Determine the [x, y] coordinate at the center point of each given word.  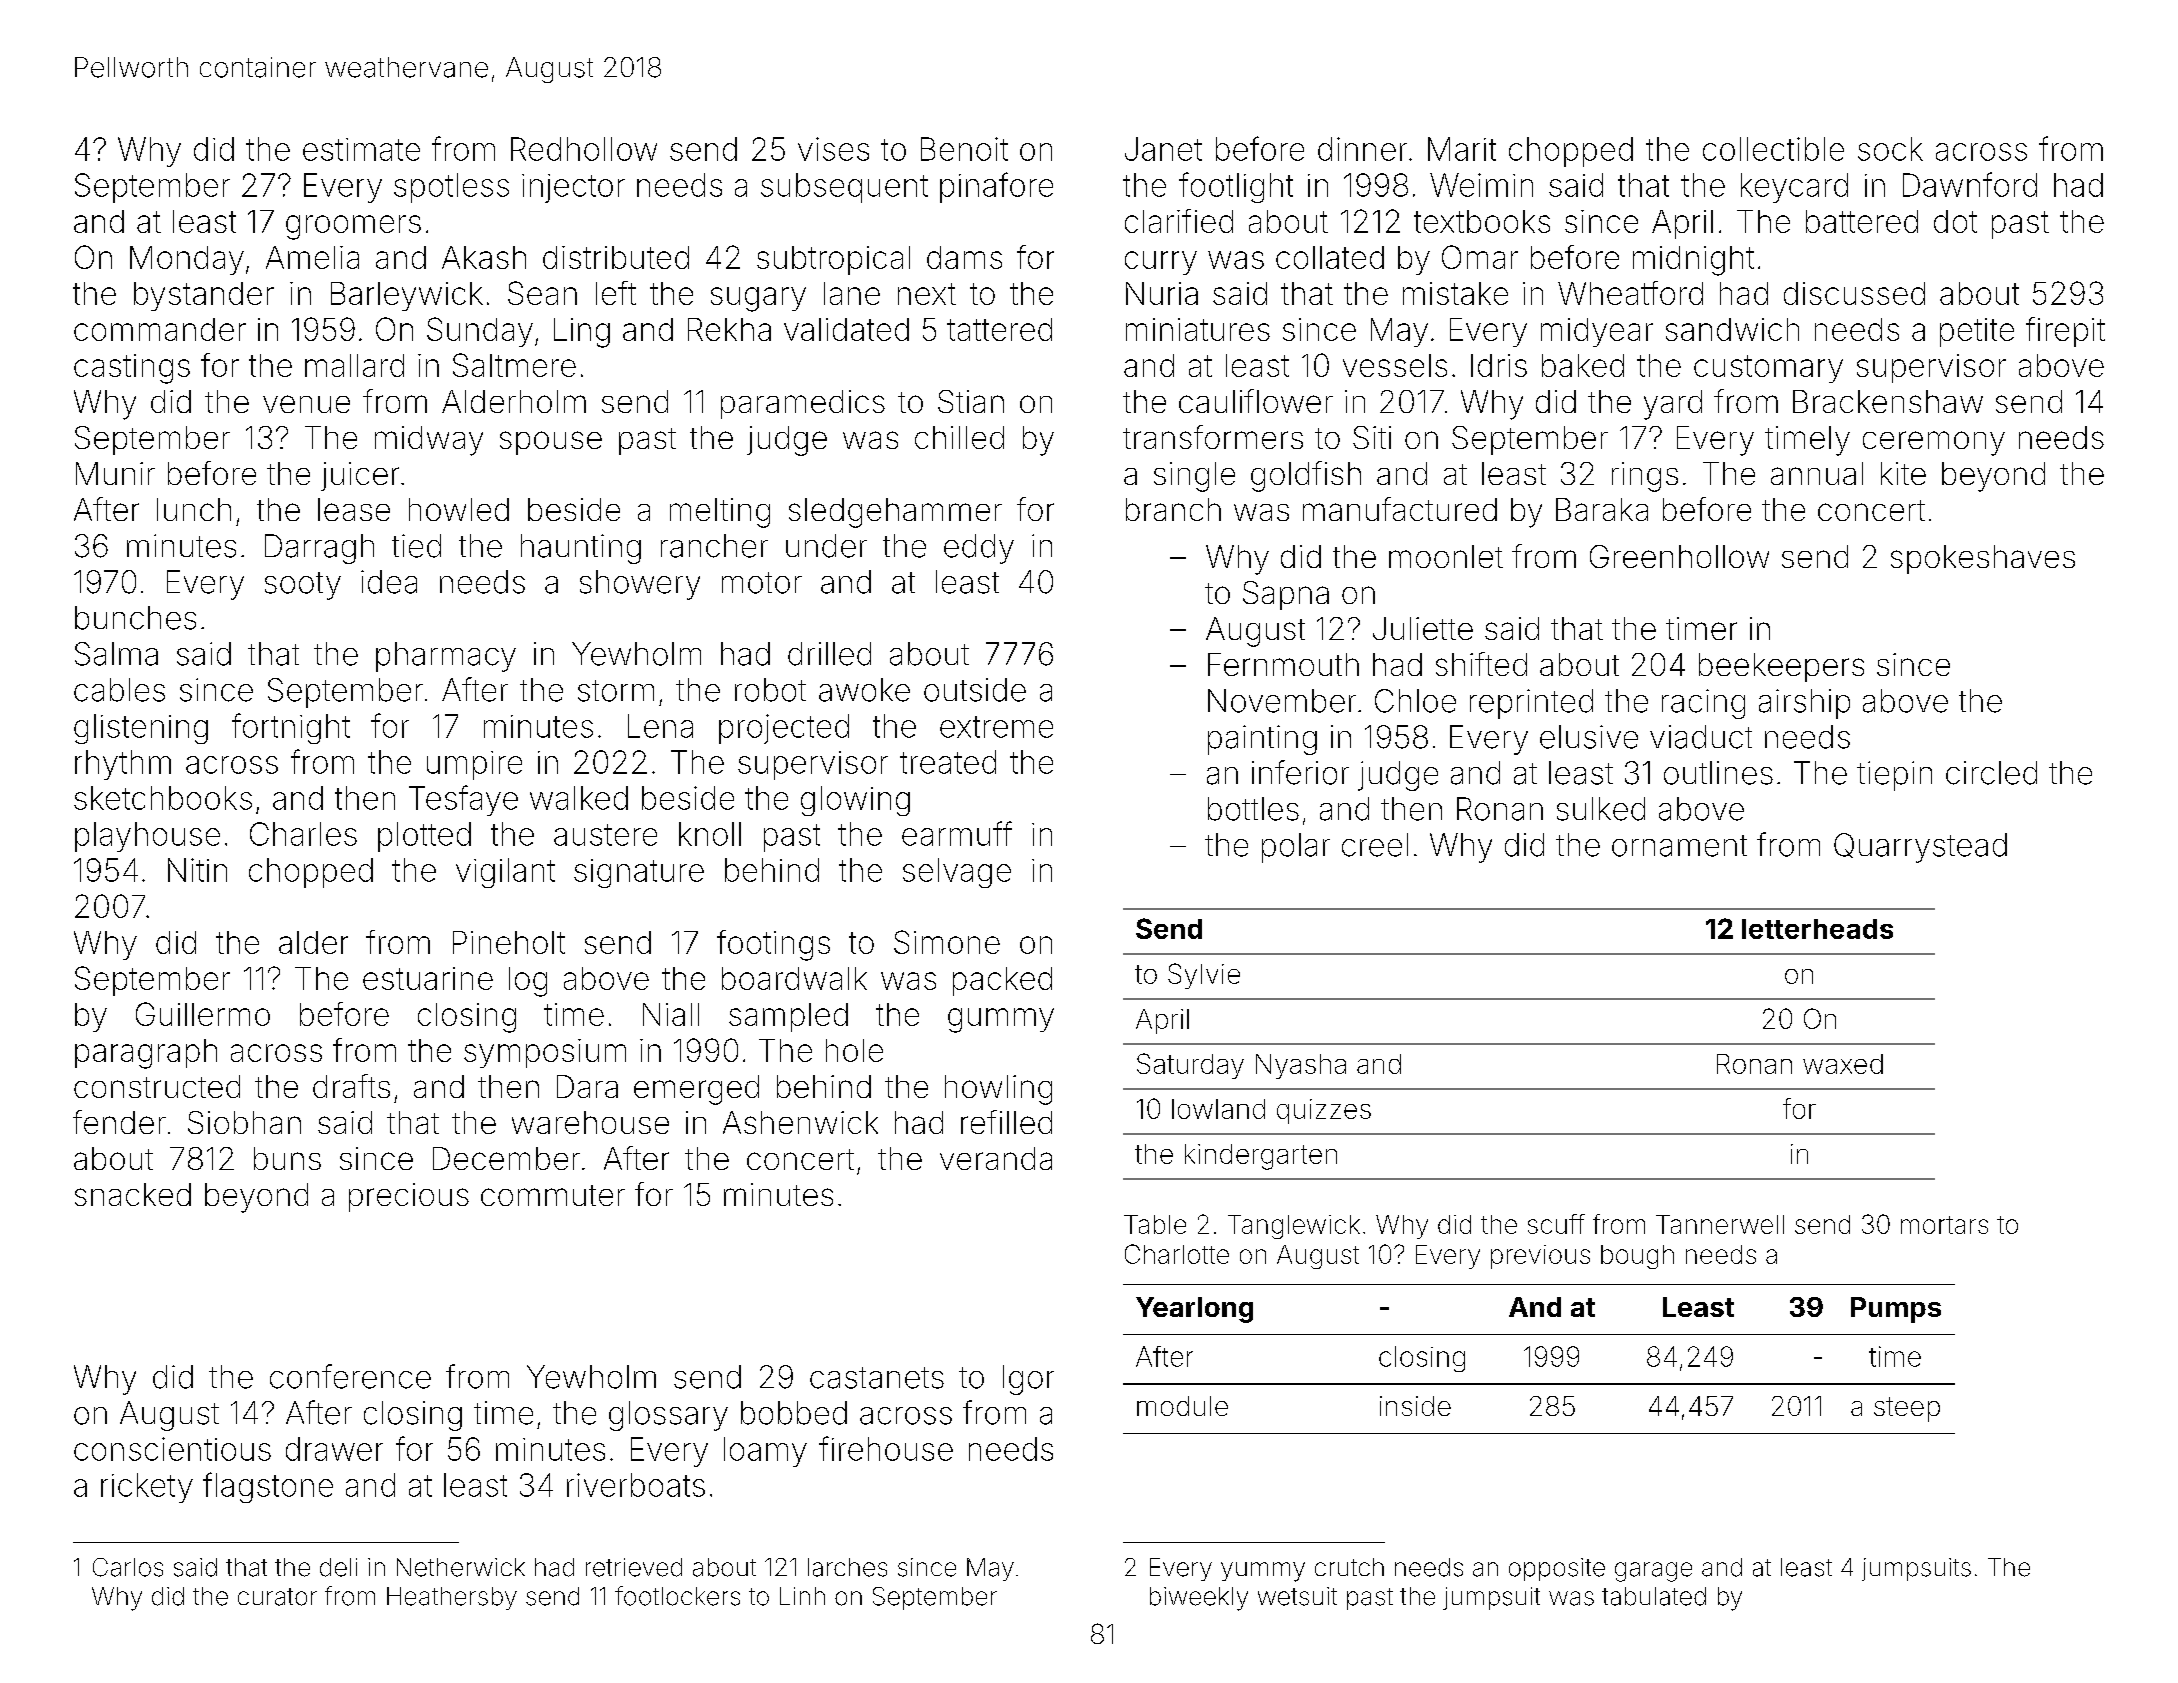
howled [459, 509]
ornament [1679, 846]
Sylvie [1204, 976]
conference [350, 1376]
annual [1817, 473]
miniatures [1198, 329]
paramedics [803, 404]
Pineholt [509, 942]
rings [1645, 477]
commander [160, 329]
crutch [1349, 1567]
